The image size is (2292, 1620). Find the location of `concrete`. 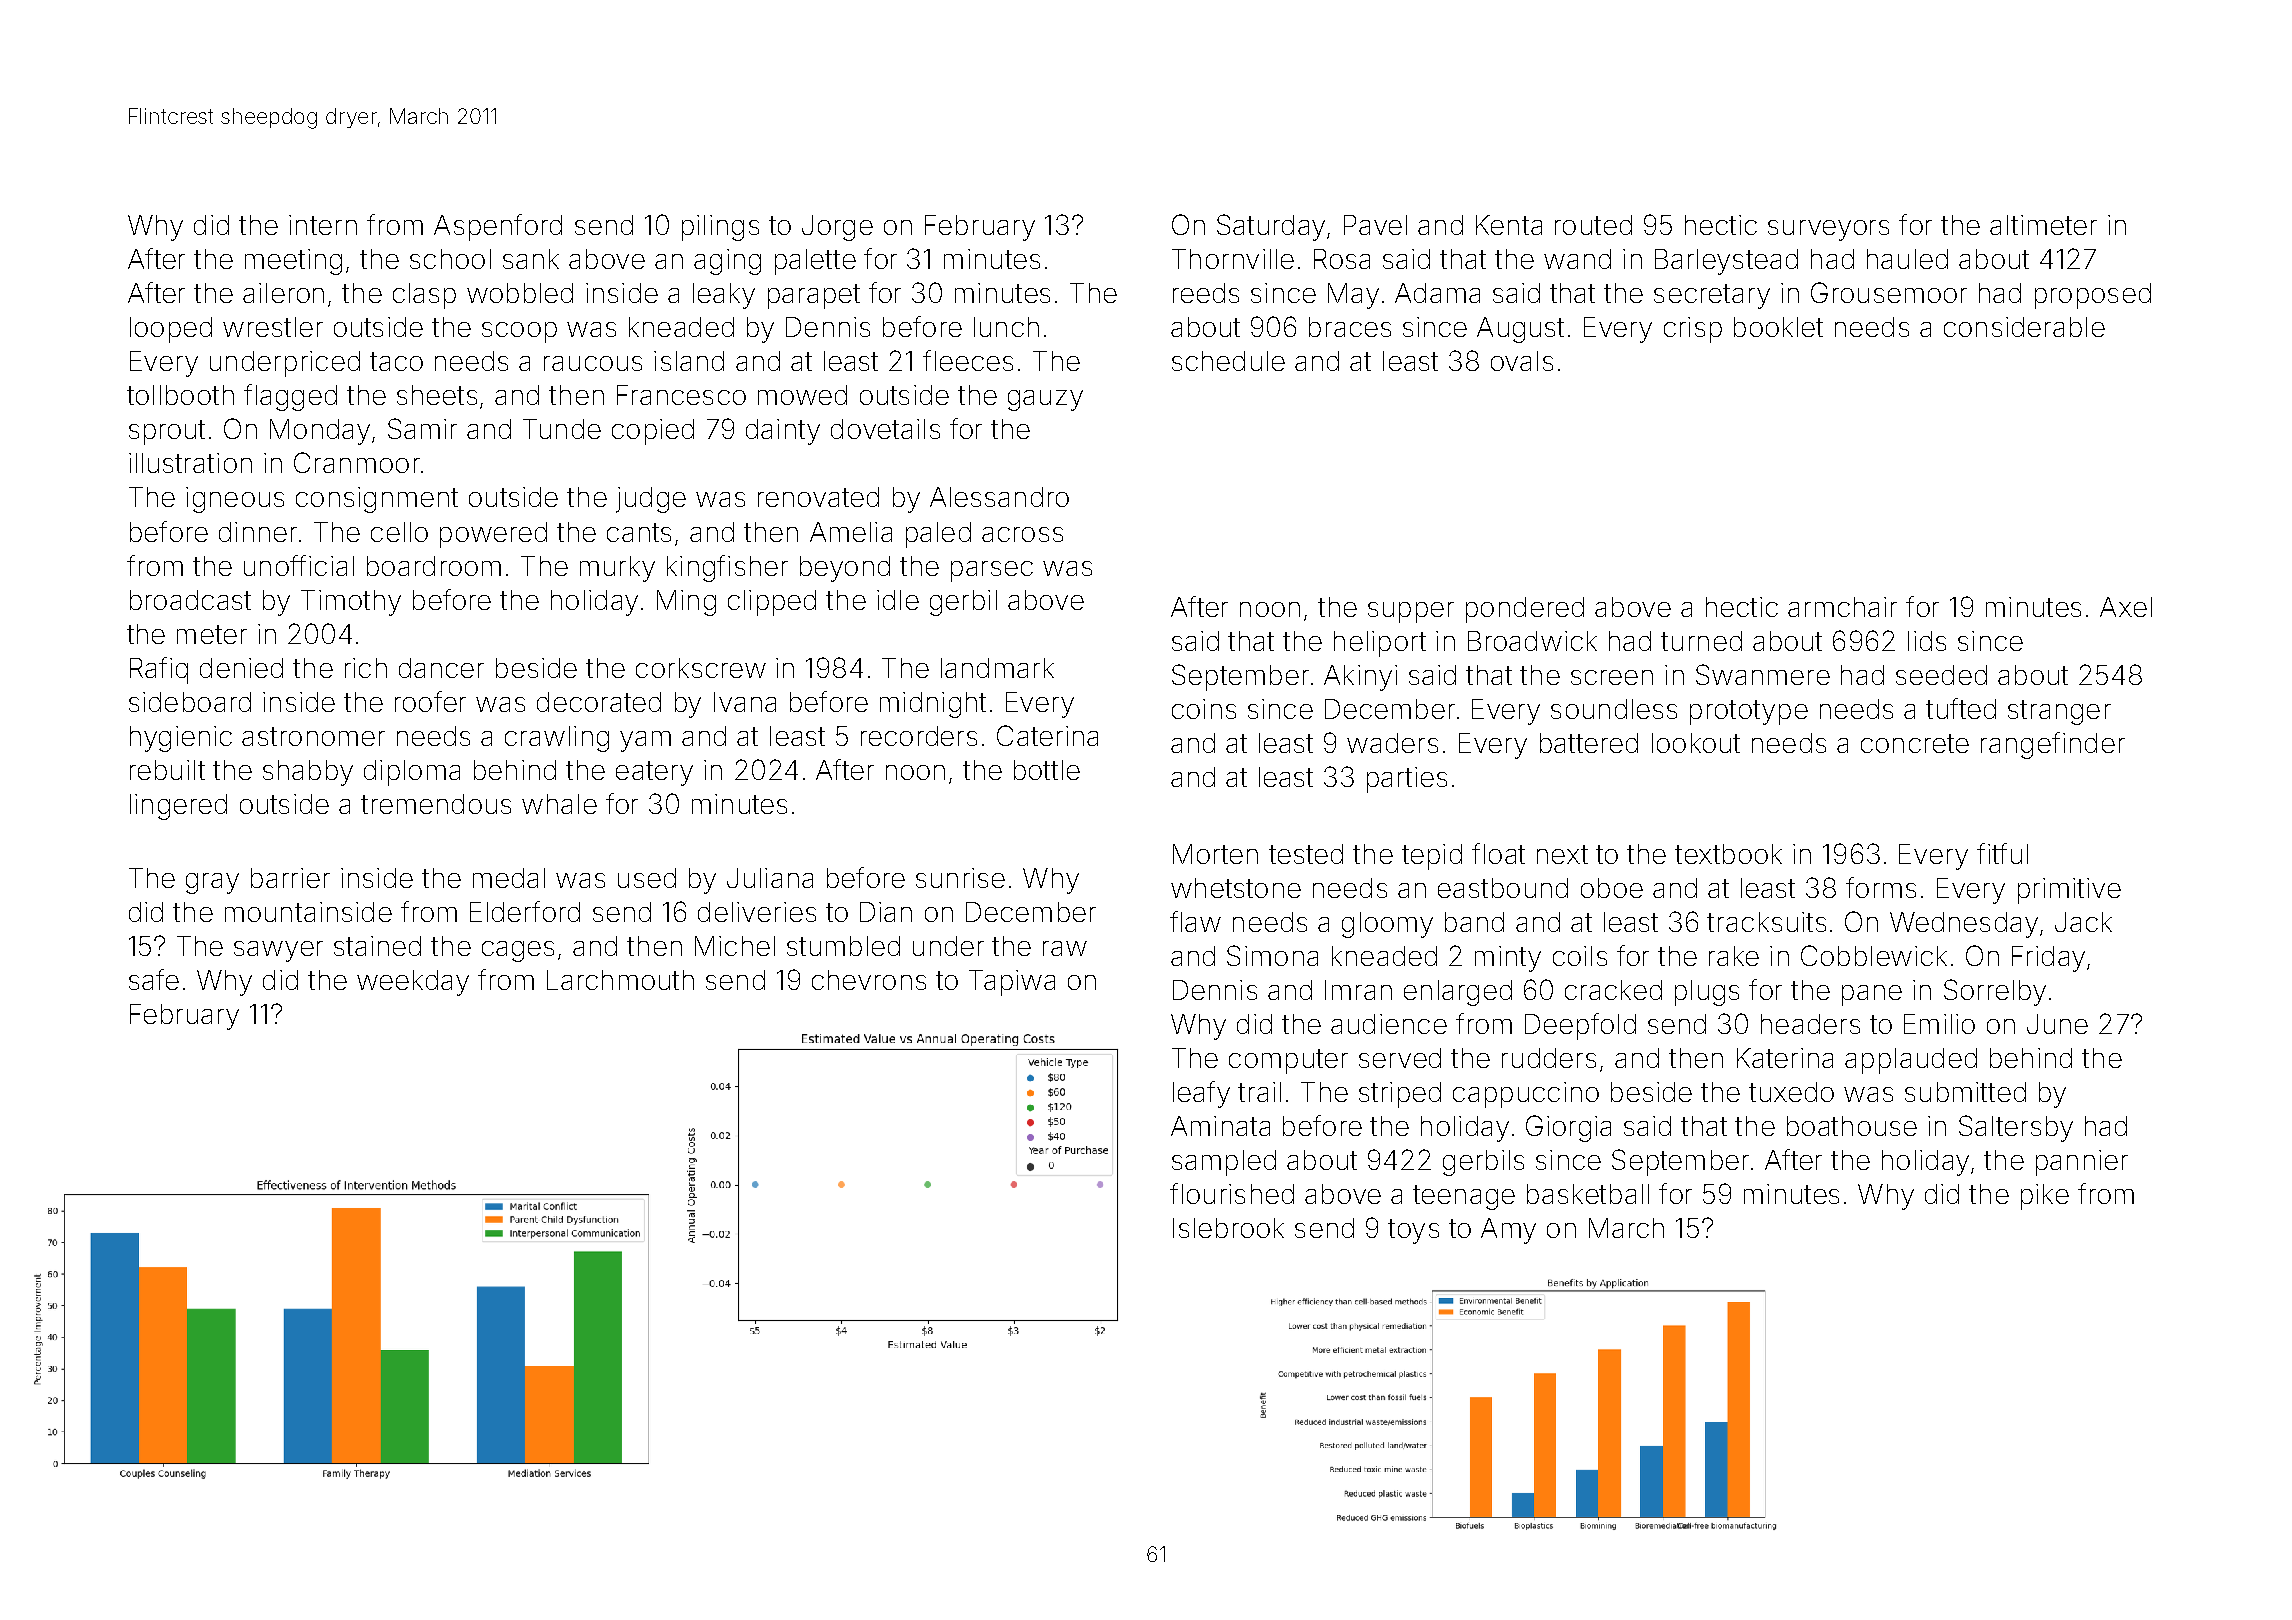

concrete is located at coordinates (1915, 743).
